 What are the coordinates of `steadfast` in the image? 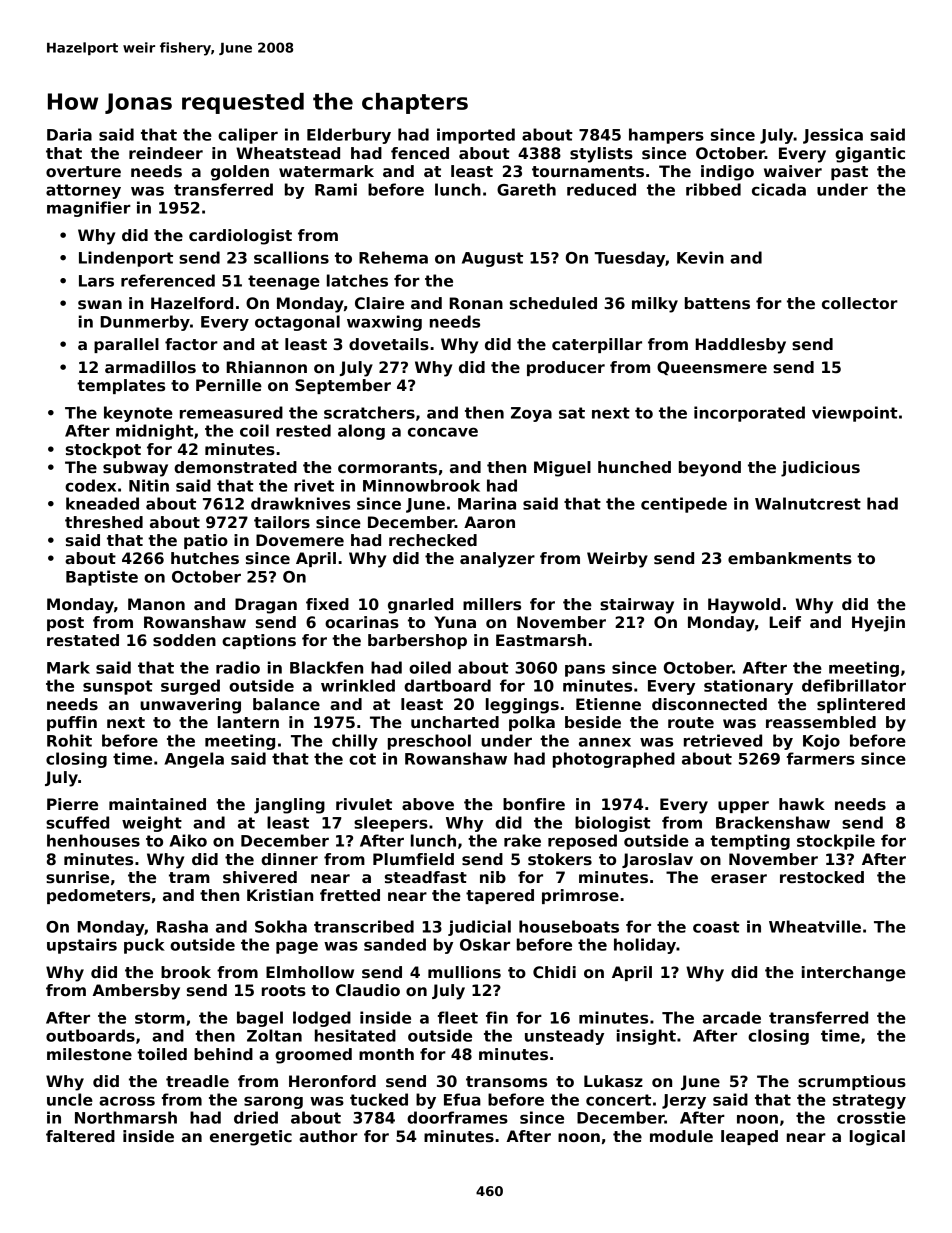 It's located at (426, 877).
